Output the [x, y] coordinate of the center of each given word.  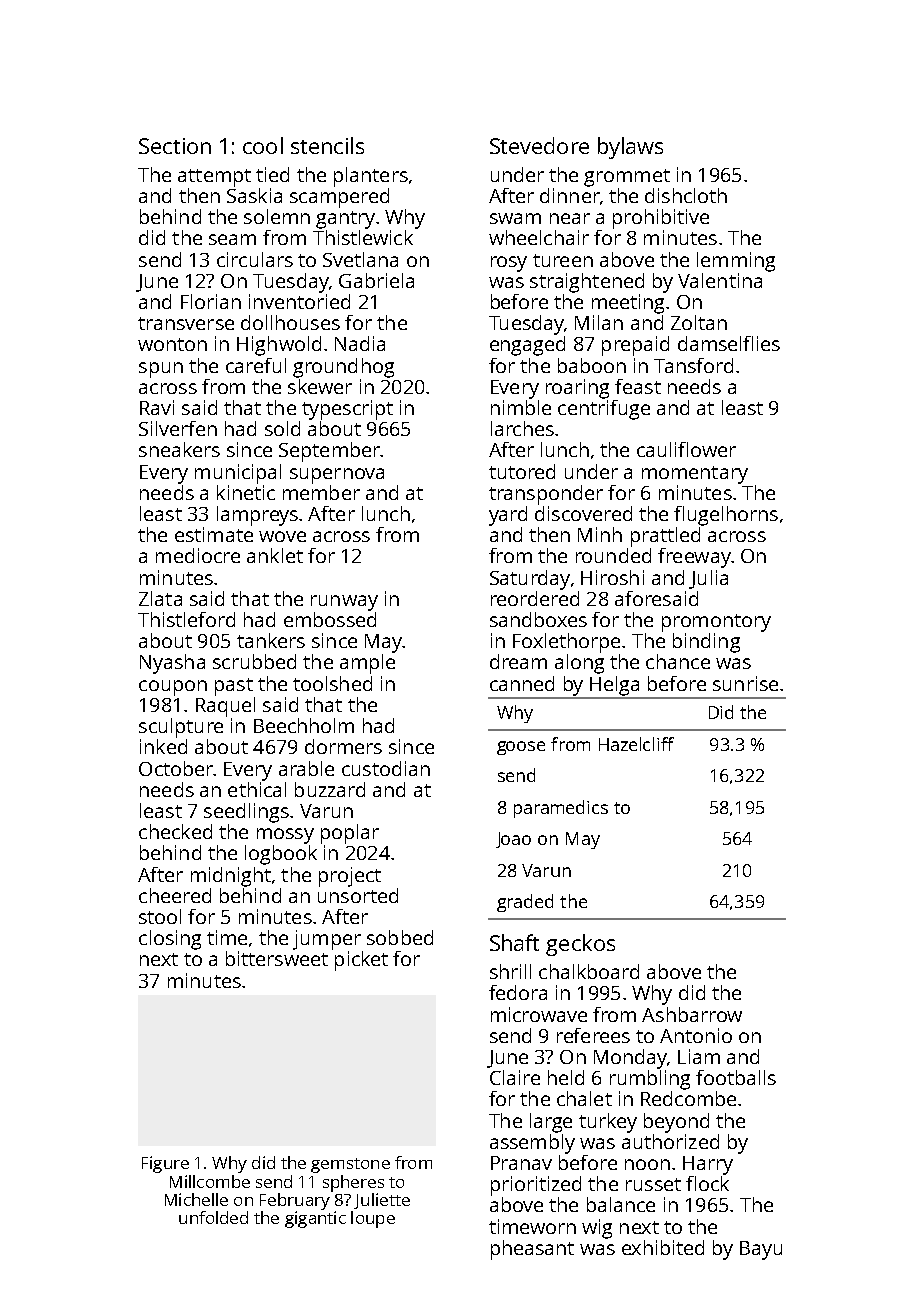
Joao [513, 840]
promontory [716, 623]
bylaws [630, 148]
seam [232, 239]
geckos [580, 945]
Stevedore [539, 145]
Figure [165, 1164]
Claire [515, 1077]
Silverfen [178, 428]
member [321, 492]
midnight [231, 877]
